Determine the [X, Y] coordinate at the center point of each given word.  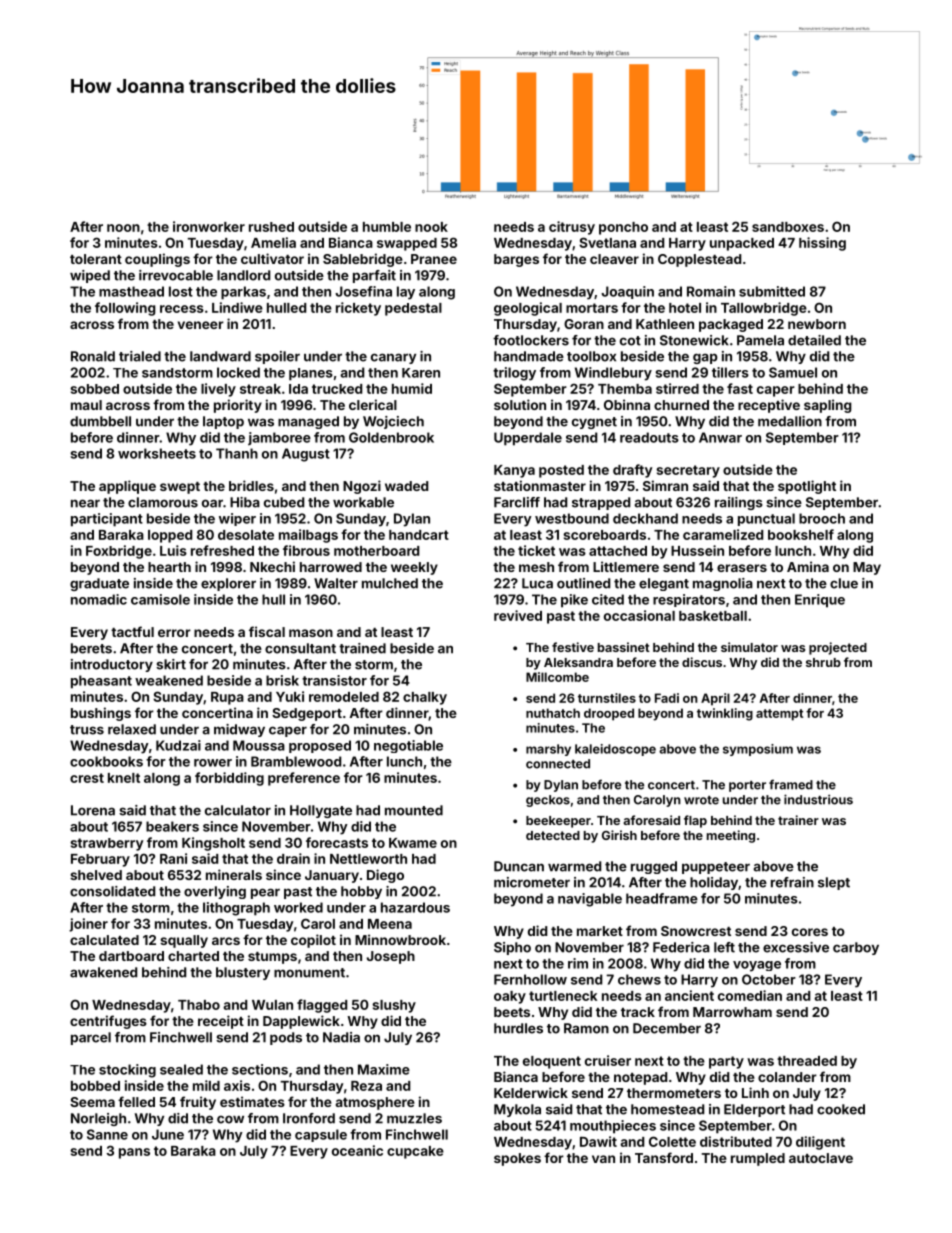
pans [134, 1153]
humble [387, 227]
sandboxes [788, 227]
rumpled [758, 1159]
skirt [171, 664]
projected [838, 648]
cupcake [415, 1152]
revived [518, 615]
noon [123, 228]
